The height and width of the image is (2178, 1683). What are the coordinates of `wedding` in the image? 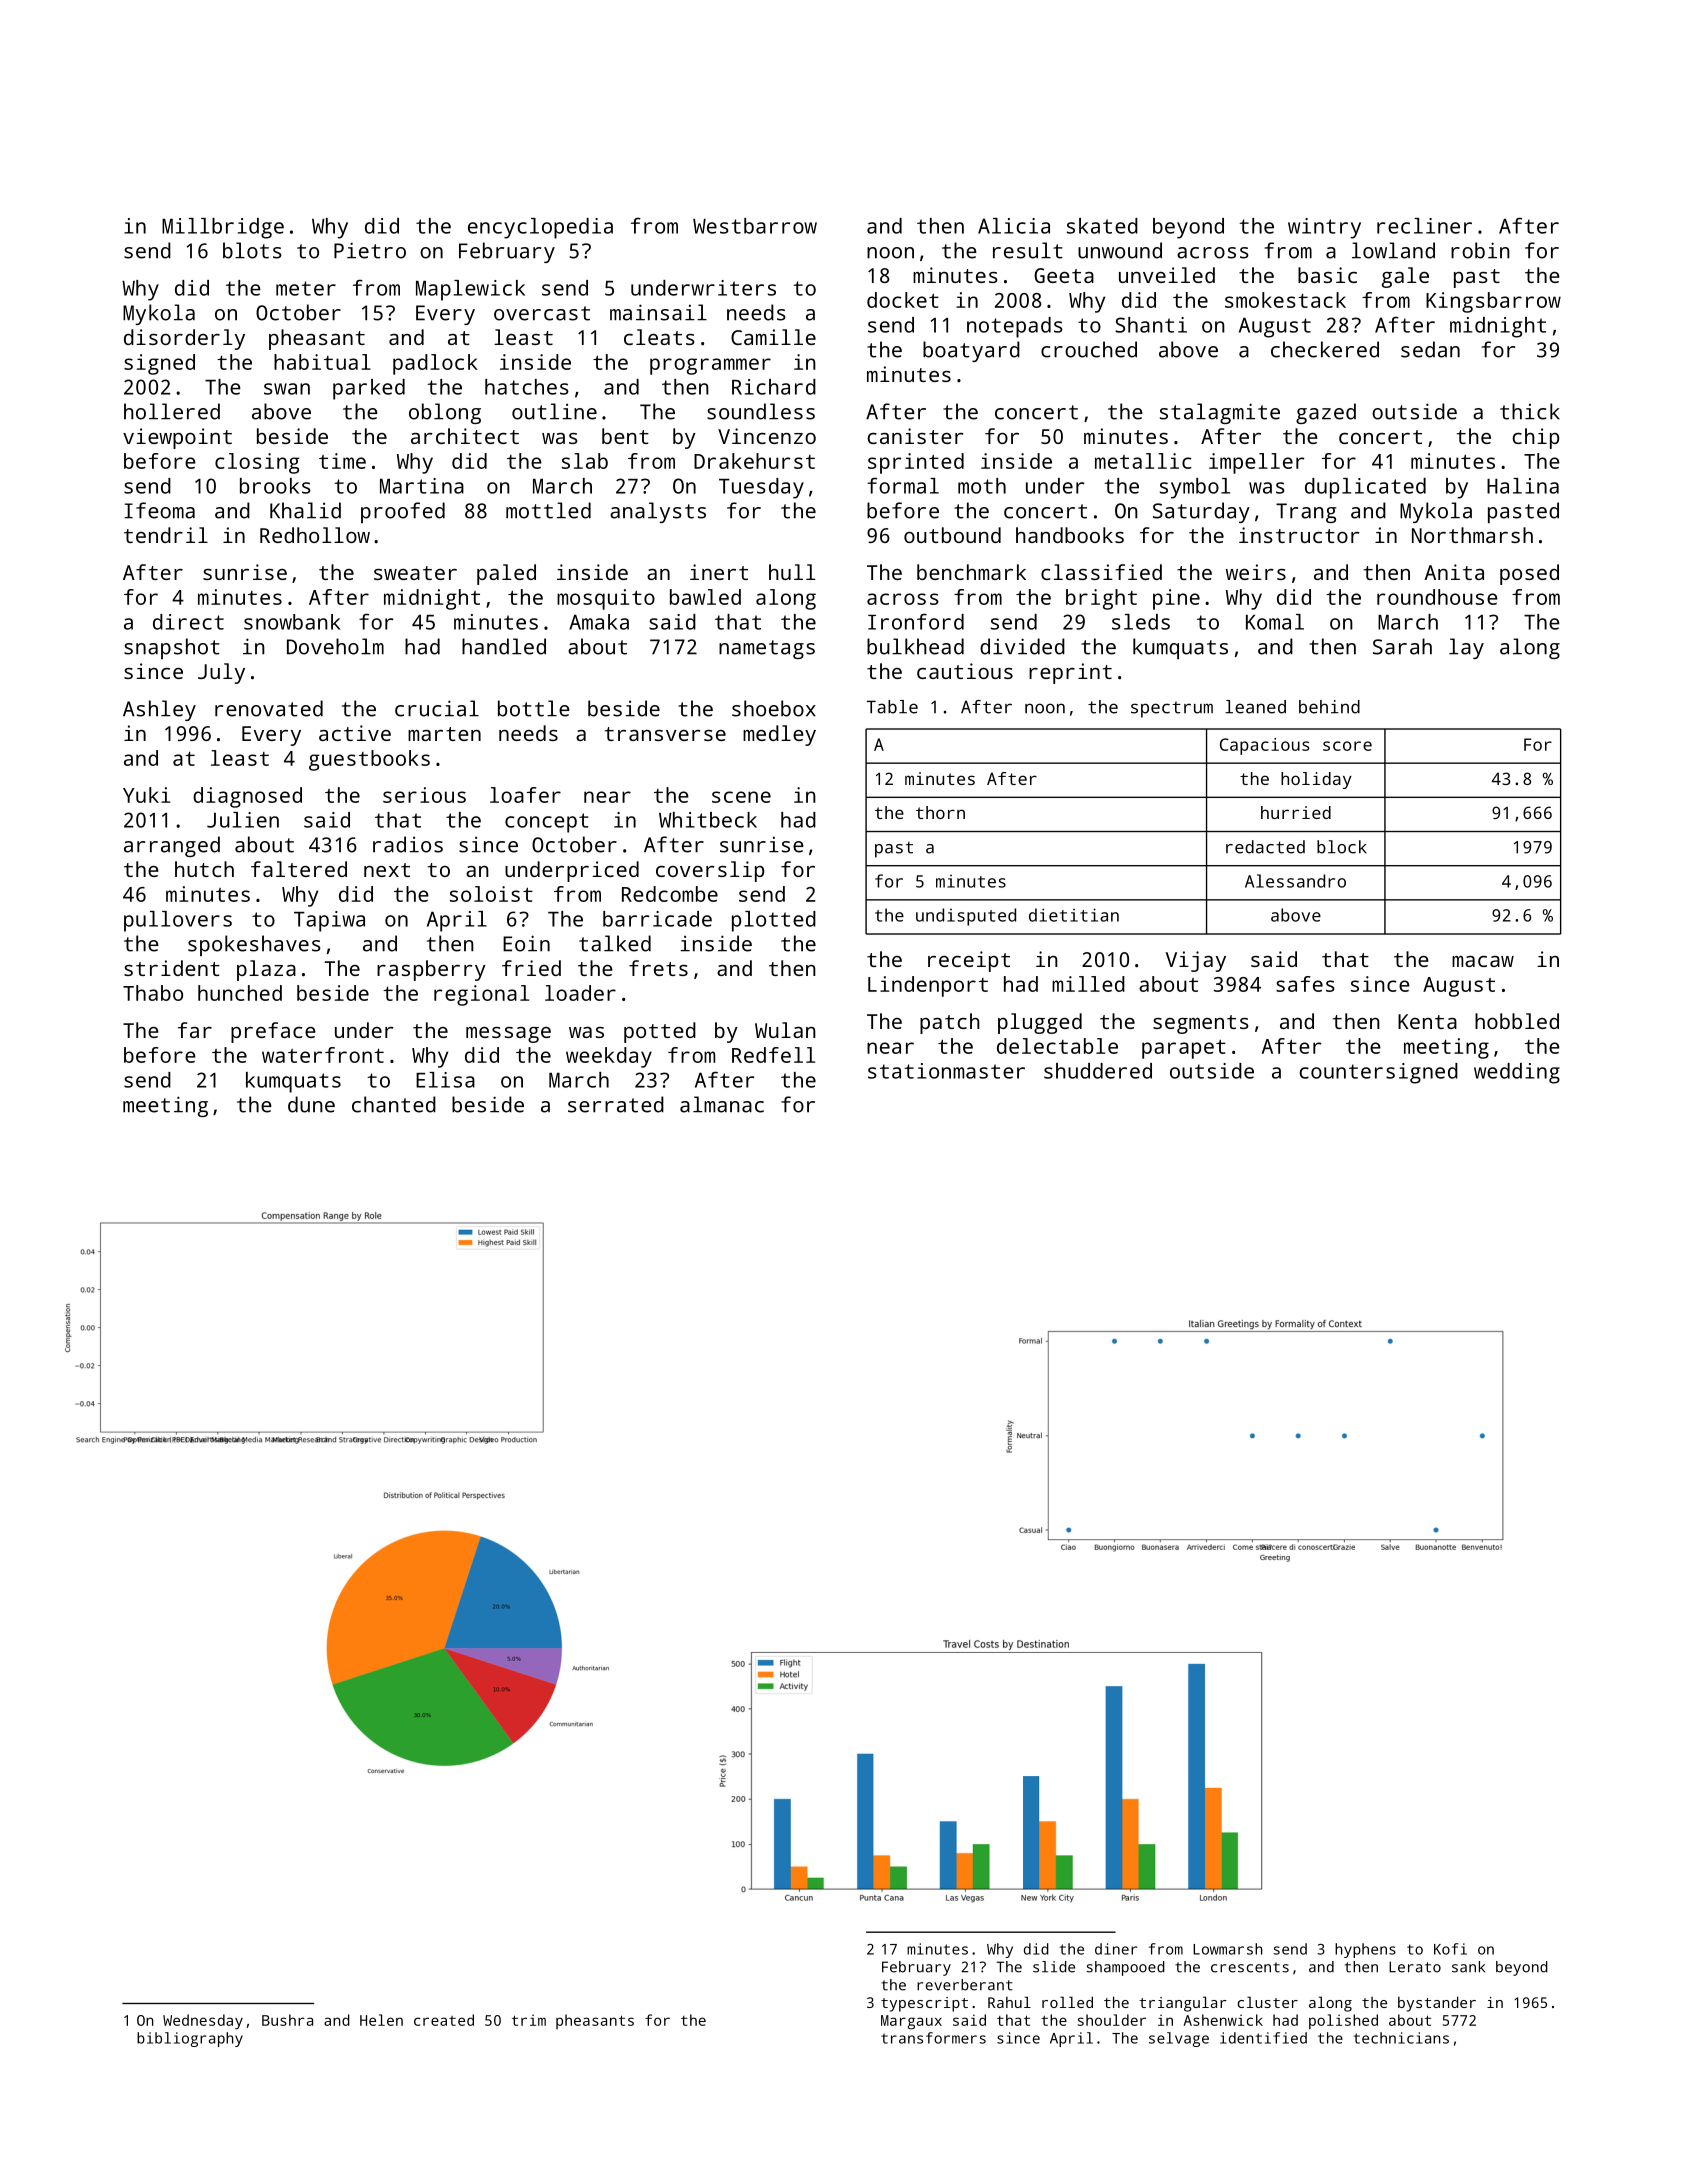 It's located at (1517, 1073).
